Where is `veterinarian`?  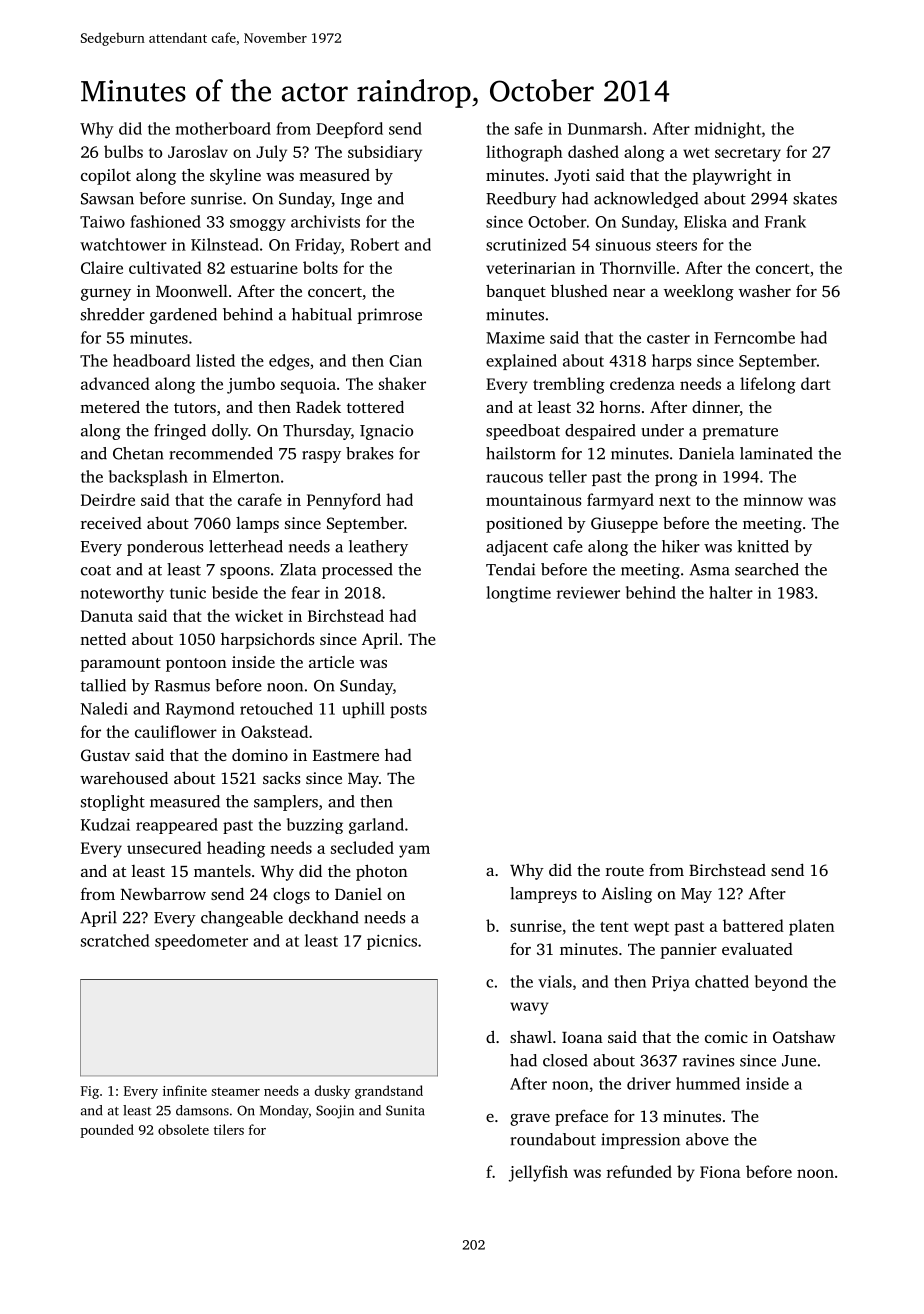 veterinarian is located at coordinates (531, 268).
